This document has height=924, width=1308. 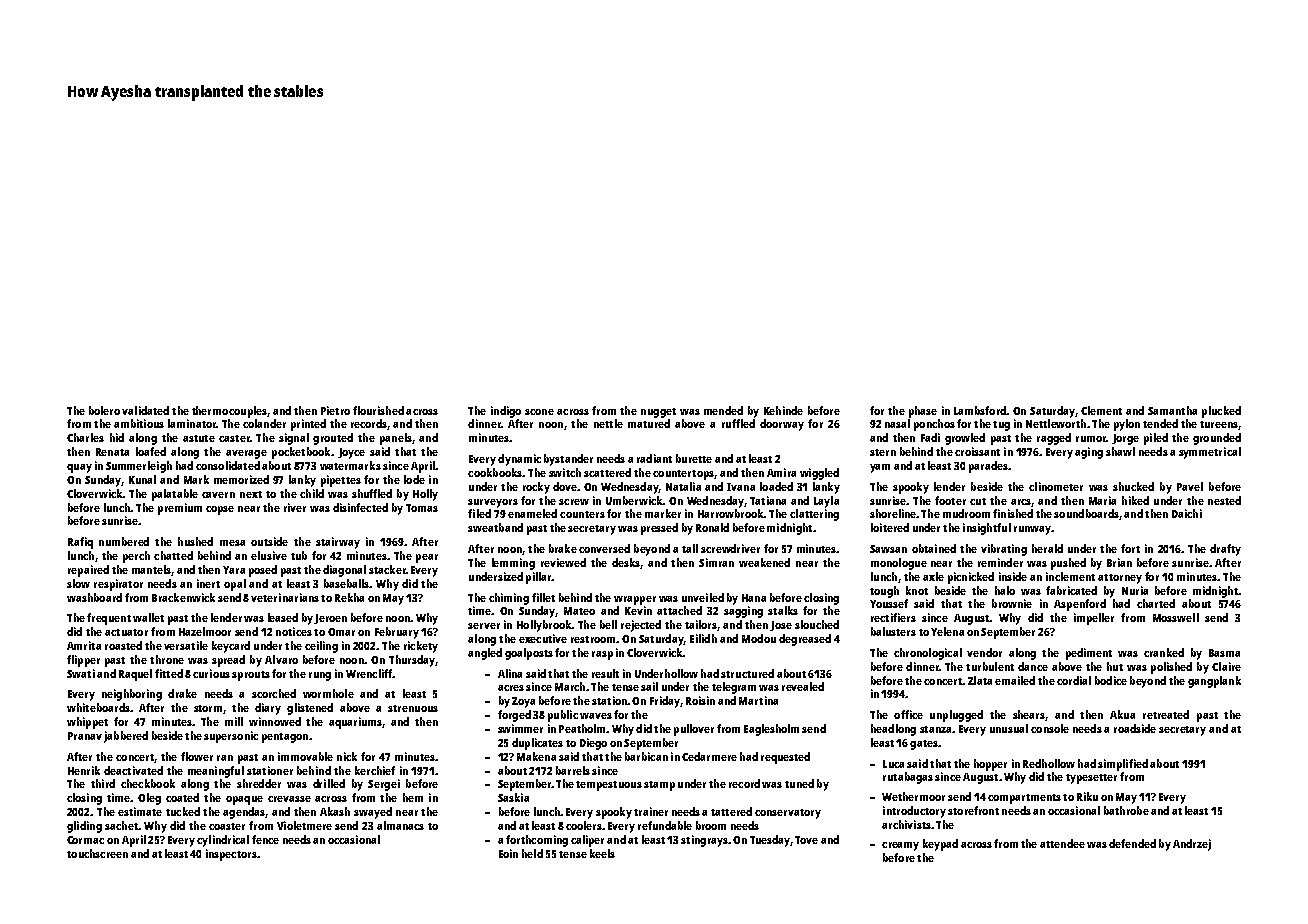 I want to click on attendee, so click(x=1062, y=843).
